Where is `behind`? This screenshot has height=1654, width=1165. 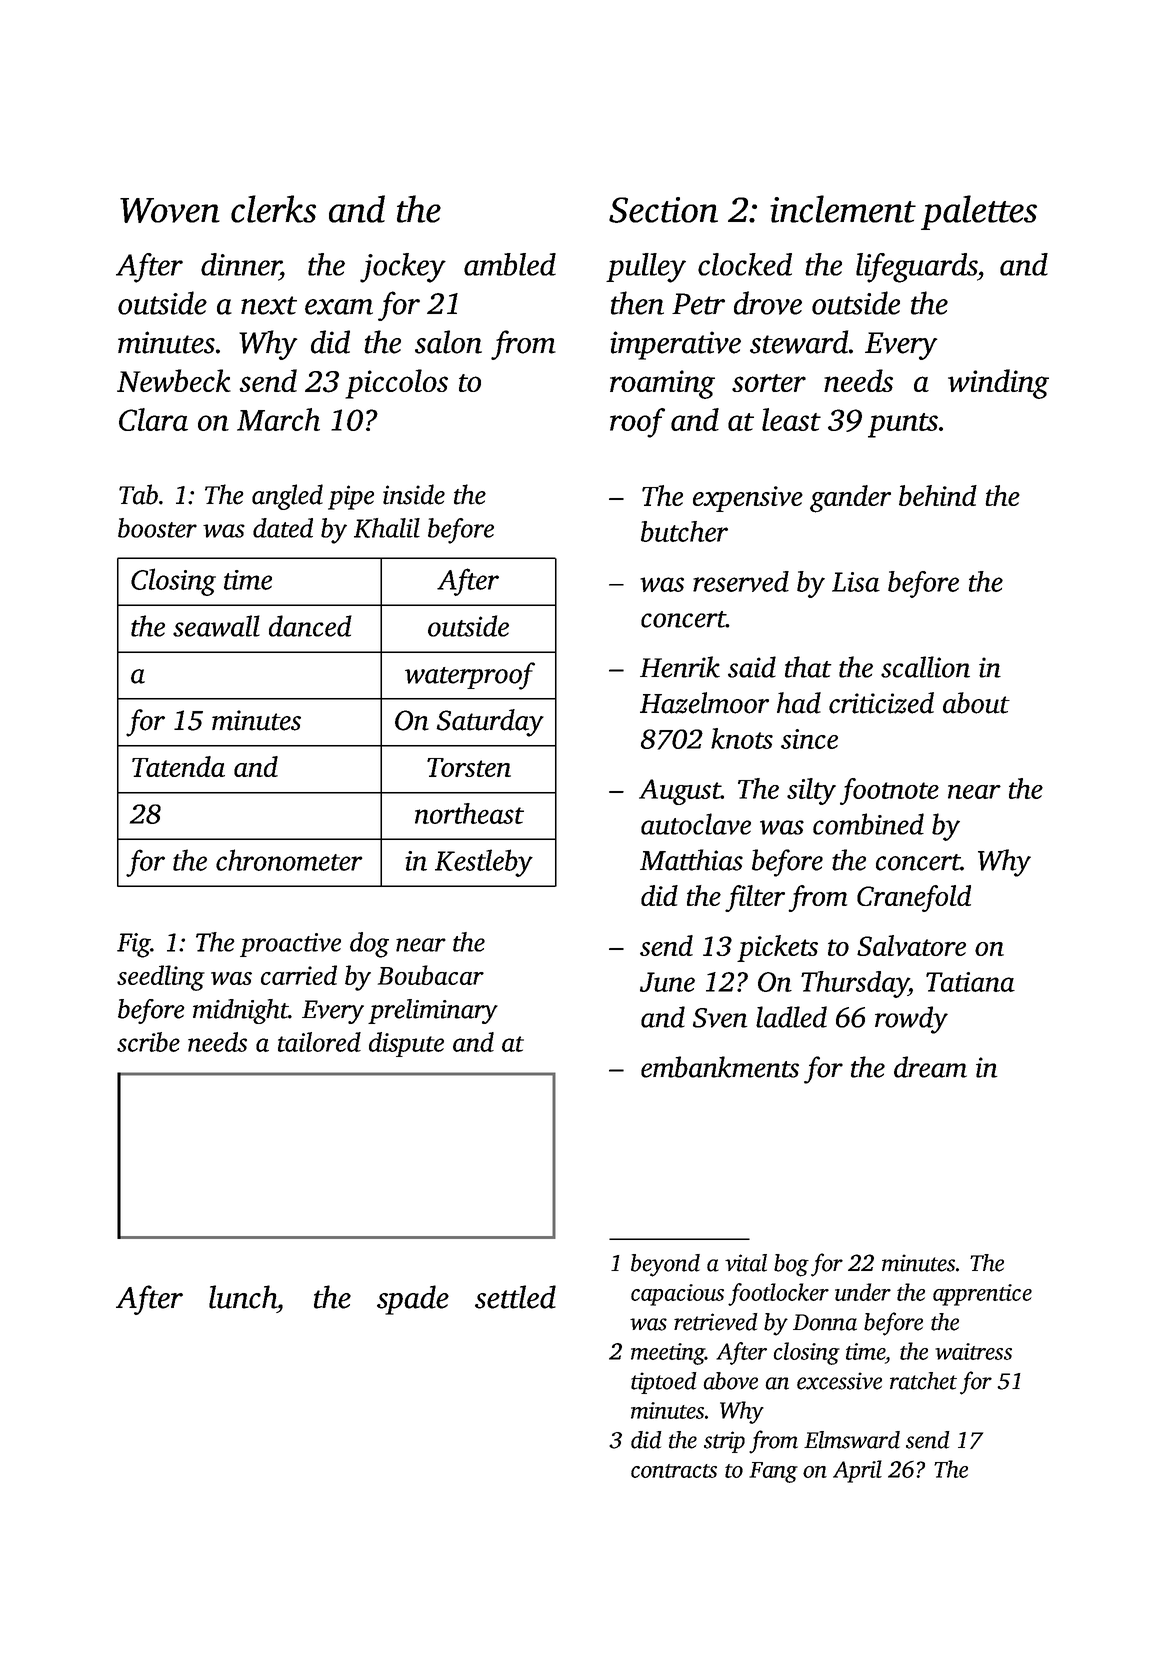 behind is located at coordinates (938, 495).
